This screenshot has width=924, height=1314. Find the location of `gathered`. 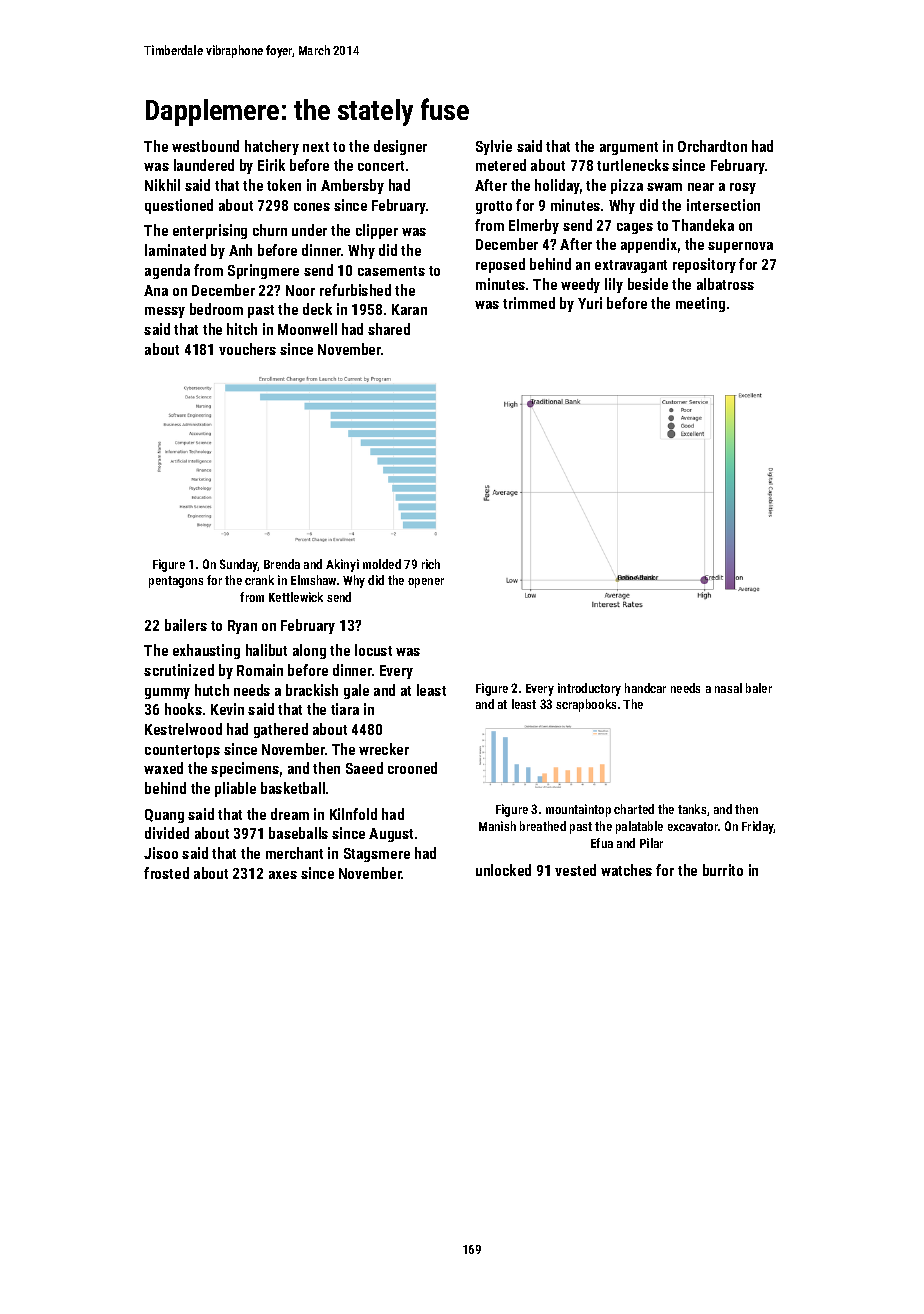

gathered is located at coordinates (281, 730).
